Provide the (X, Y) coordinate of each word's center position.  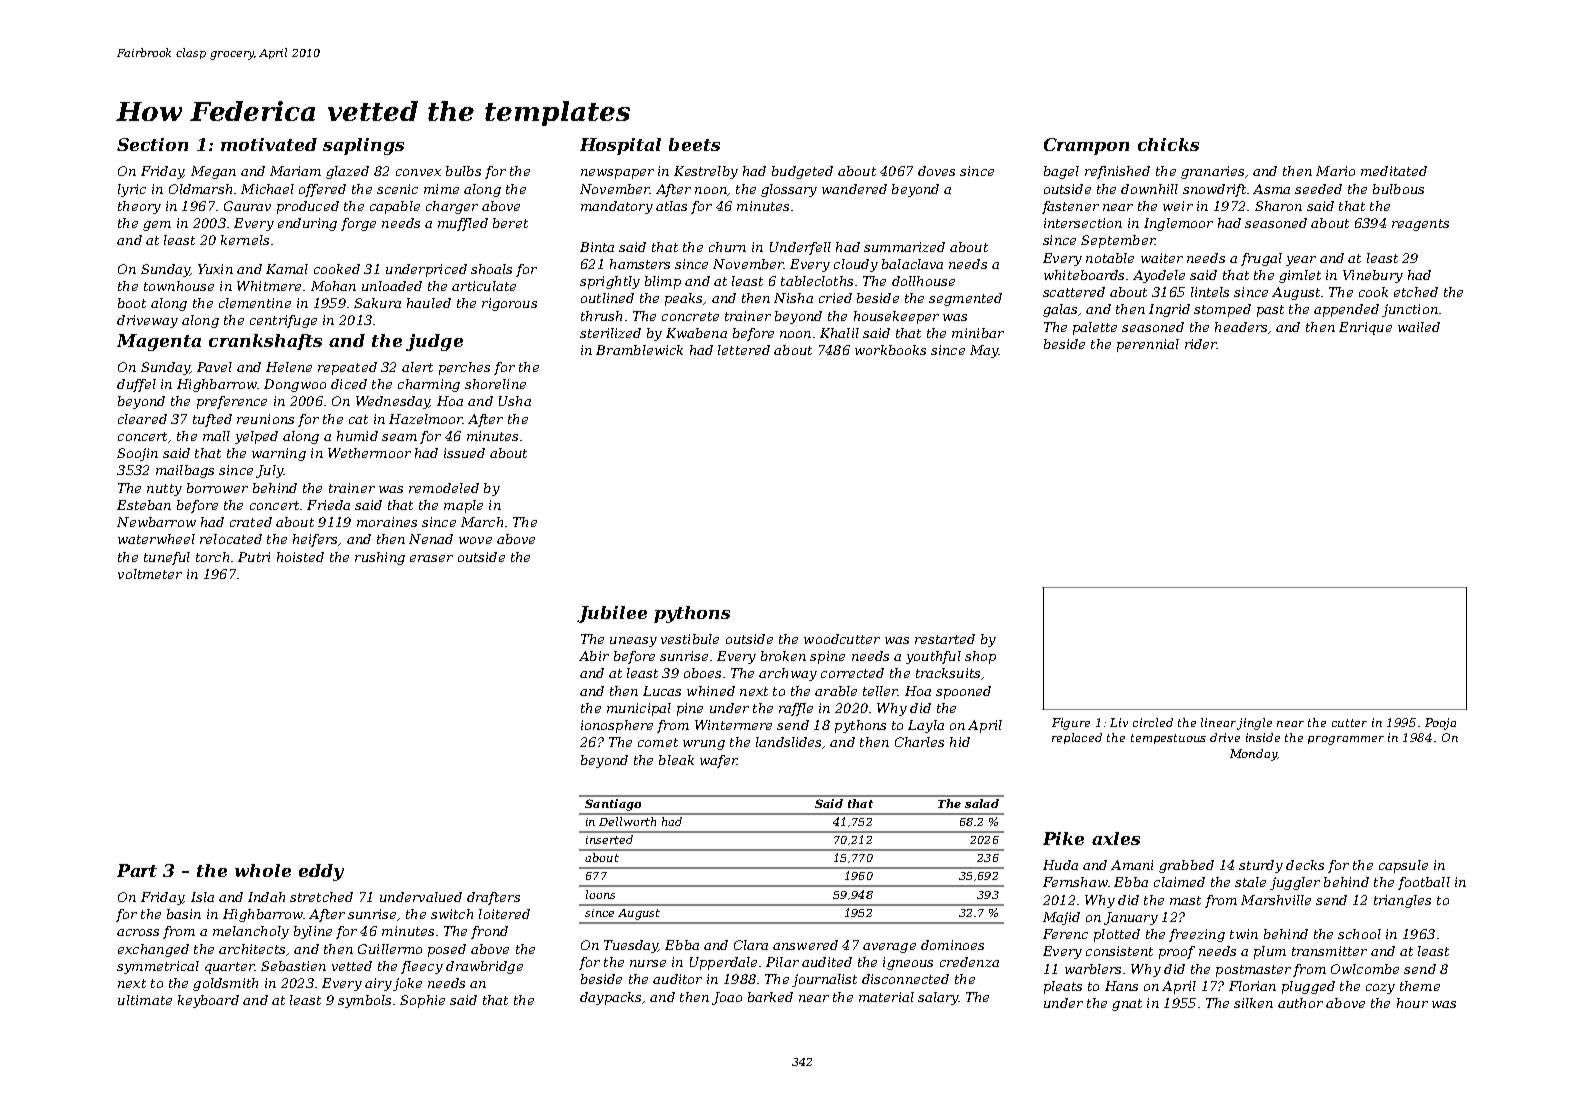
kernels (245, 240)
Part (137, 870)
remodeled (444, 488)
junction (1410, 310)
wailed (1419, 327)
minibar (978, 333)
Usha (515, 401)
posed (447, 950)
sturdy (1261, 866)
